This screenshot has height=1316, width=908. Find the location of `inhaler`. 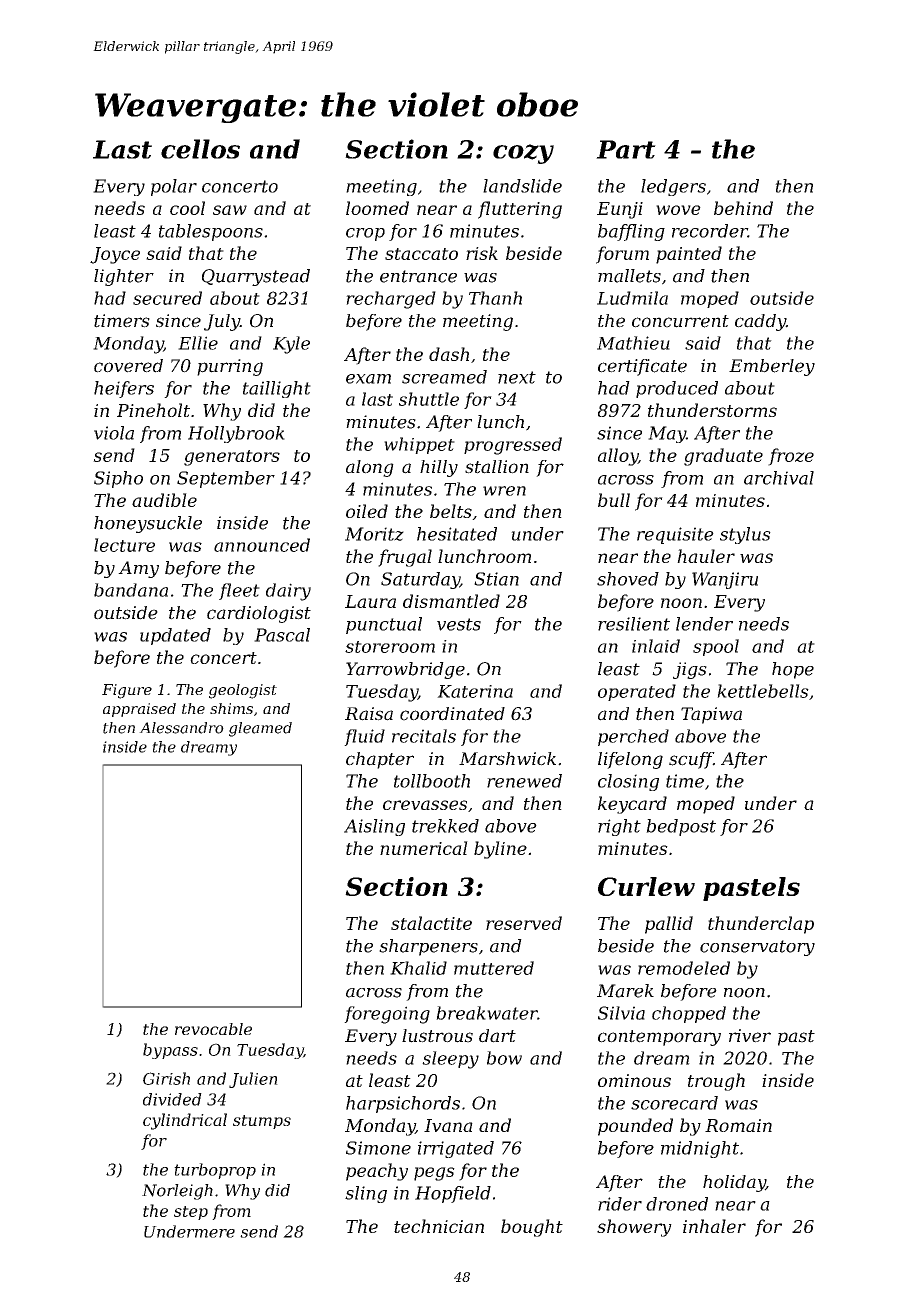

inhaler is located at coordinates (714, 1226).
